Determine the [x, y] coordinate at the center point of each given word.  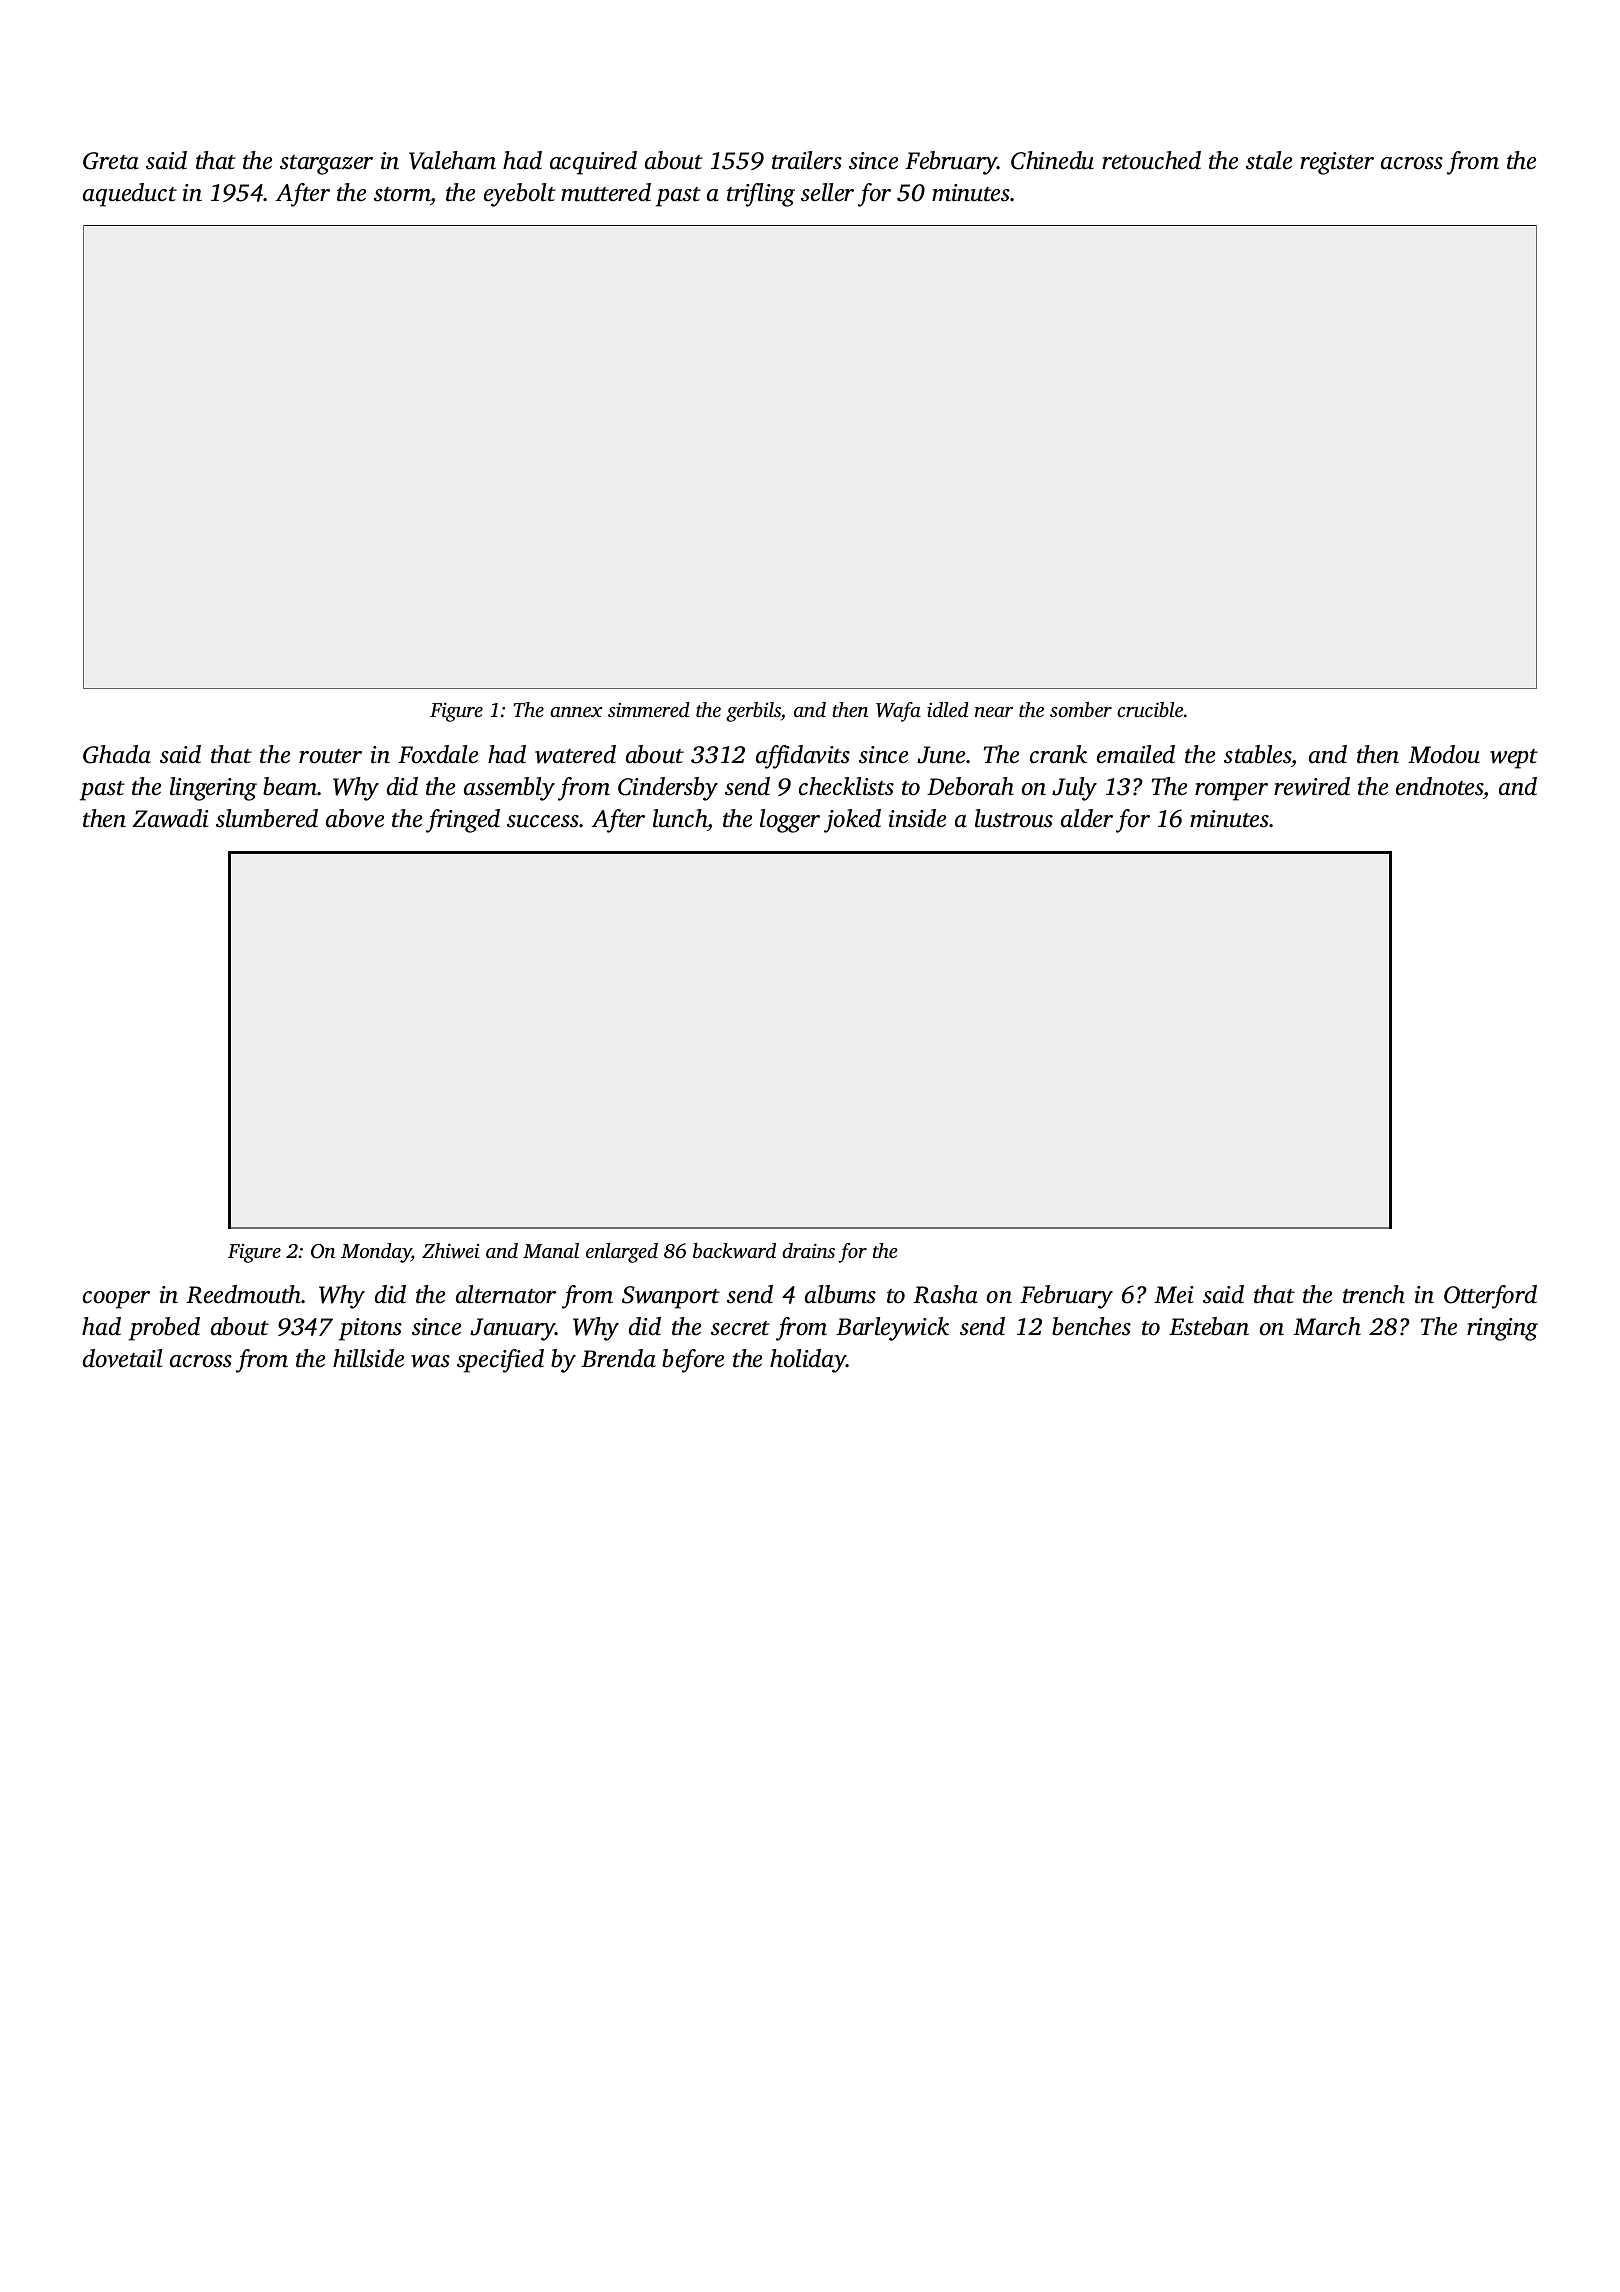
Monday [376, 1253]
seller [827, 192]
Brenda [618, 1358]
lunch [680, 818]
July [1074, 789]
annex [576, 712]
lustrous [1014, 818]
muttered [606, 192]
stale [1269, 160]
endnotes [1440, 786]
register [1337, 163]
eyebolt [520, 195]
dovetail [122, 1358]
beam [290, 786]
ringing [1502, 1329]
